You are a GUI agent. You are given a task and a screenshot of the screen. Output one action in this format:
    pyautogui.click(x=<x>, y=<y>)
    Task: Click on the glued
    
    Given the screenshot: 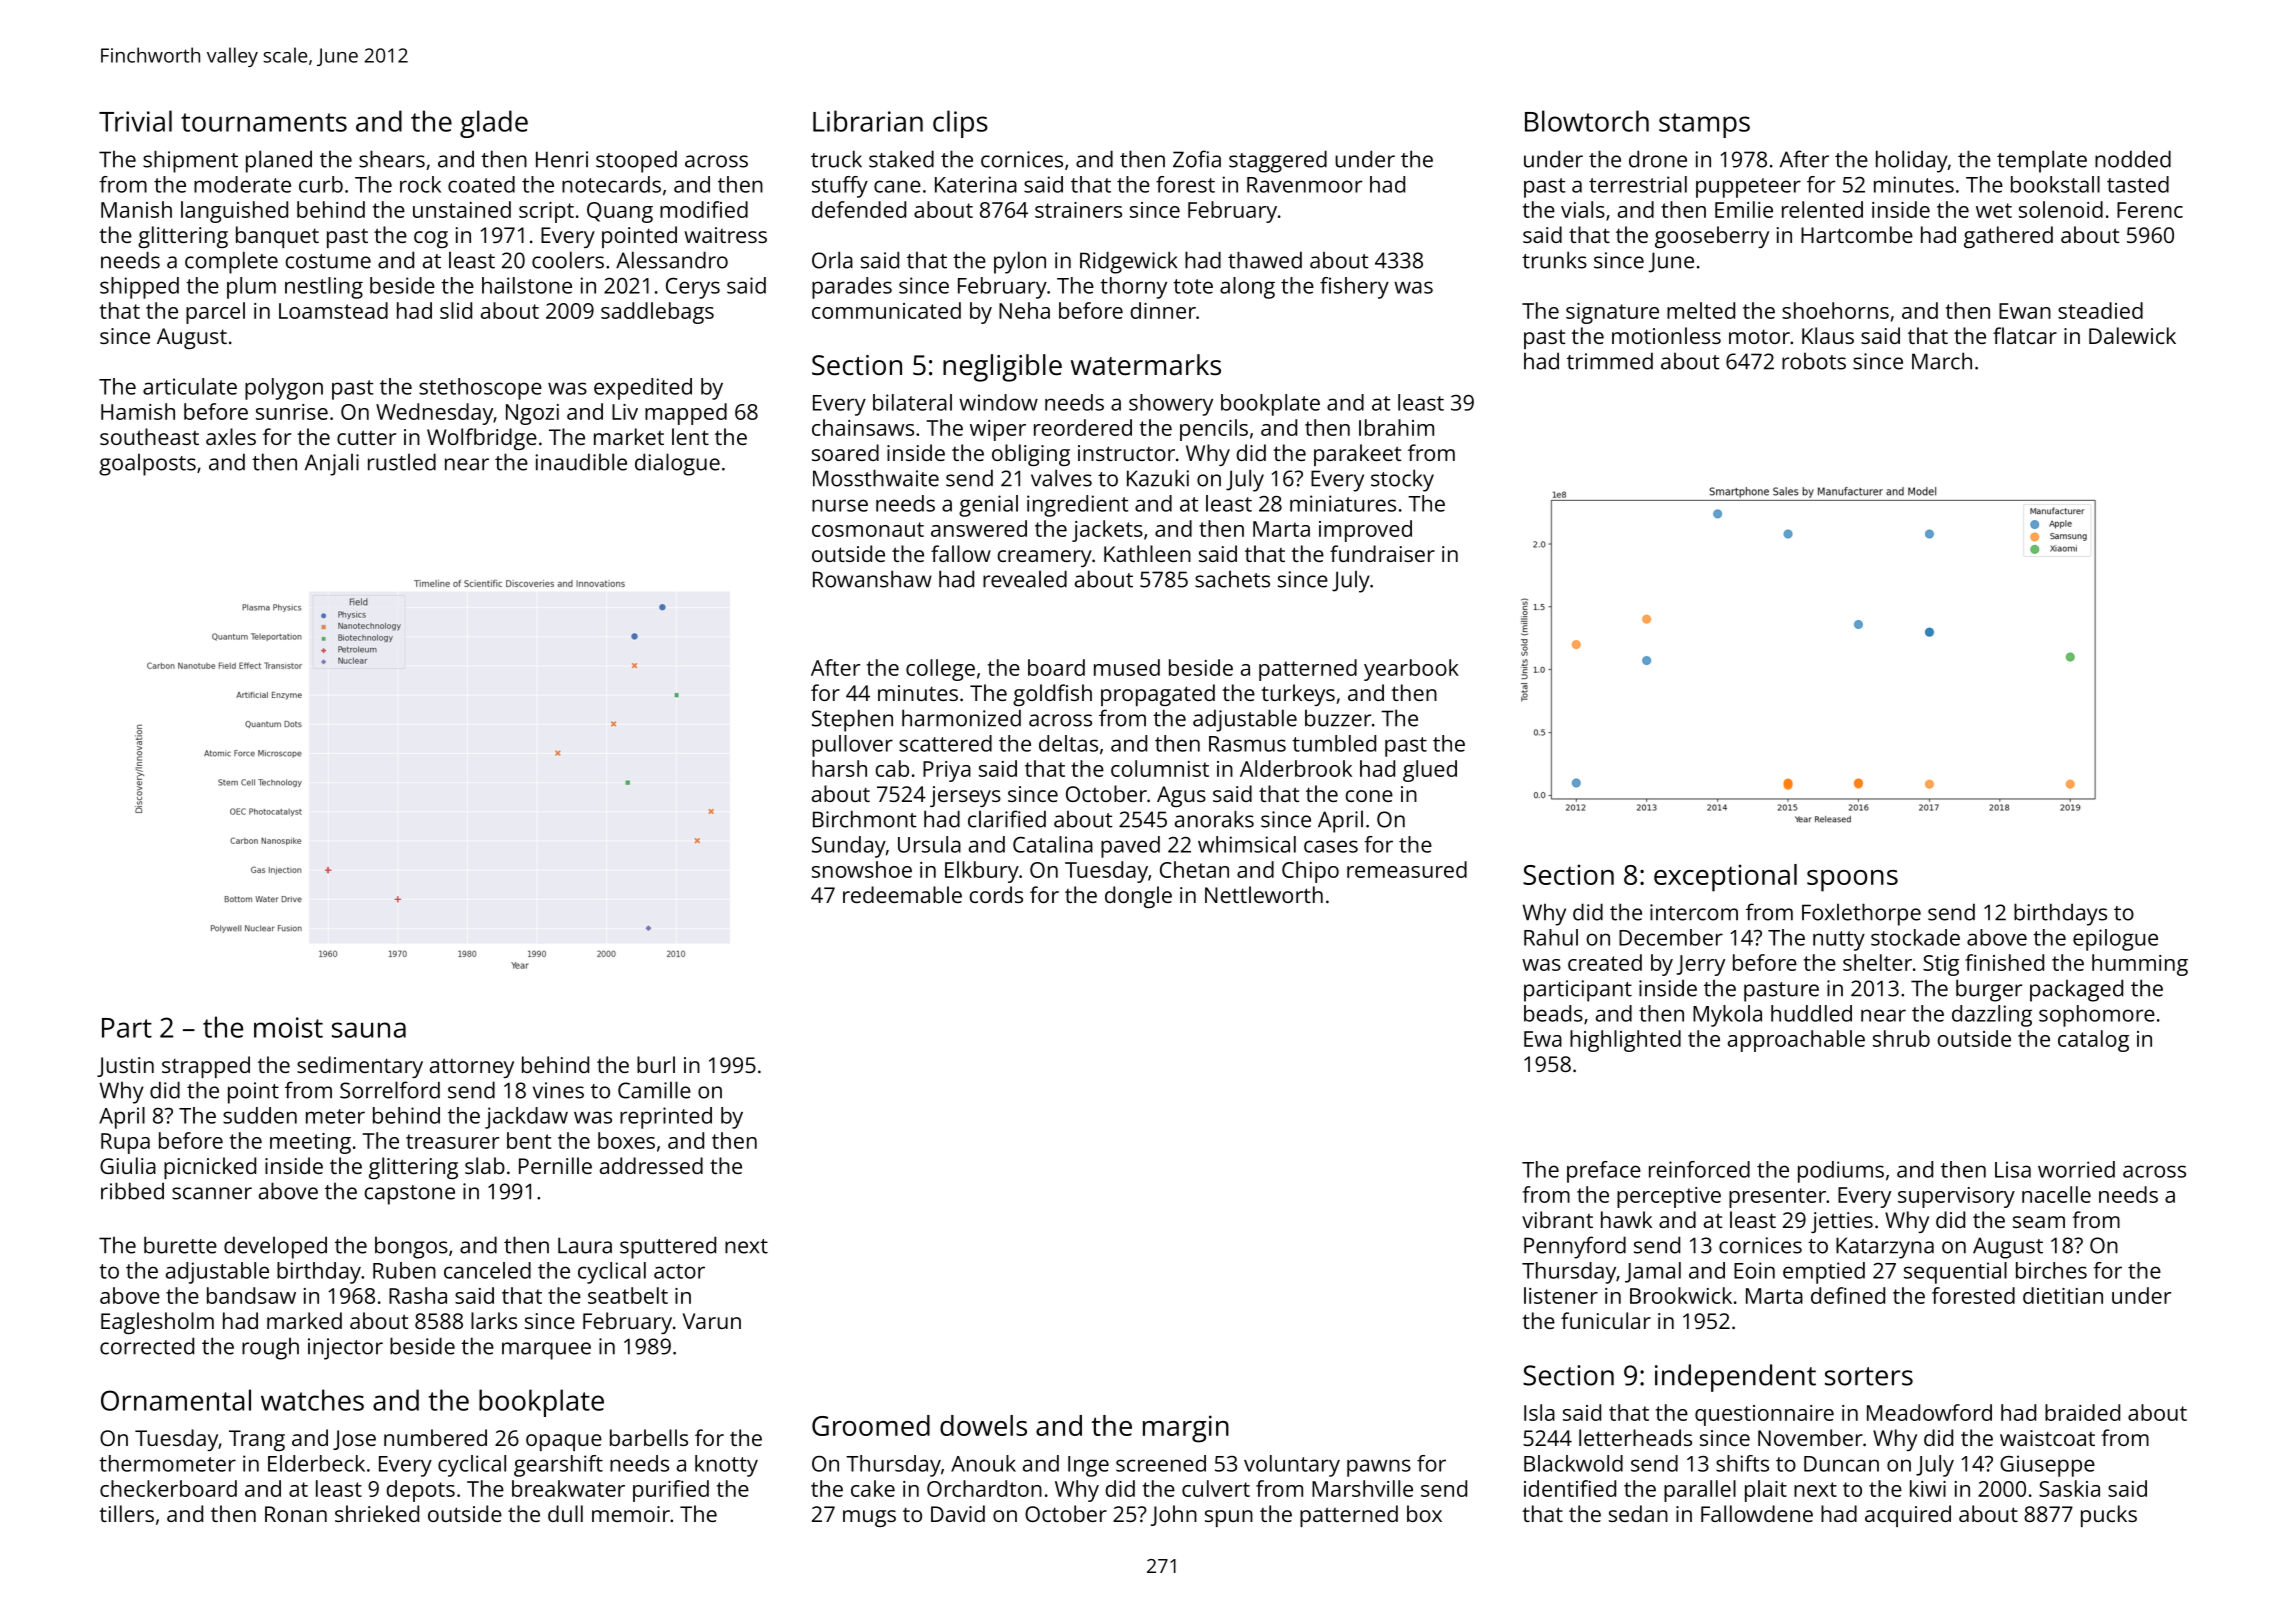 What is the action you would take?
    pyautogui.click(x=1430, y=771)
